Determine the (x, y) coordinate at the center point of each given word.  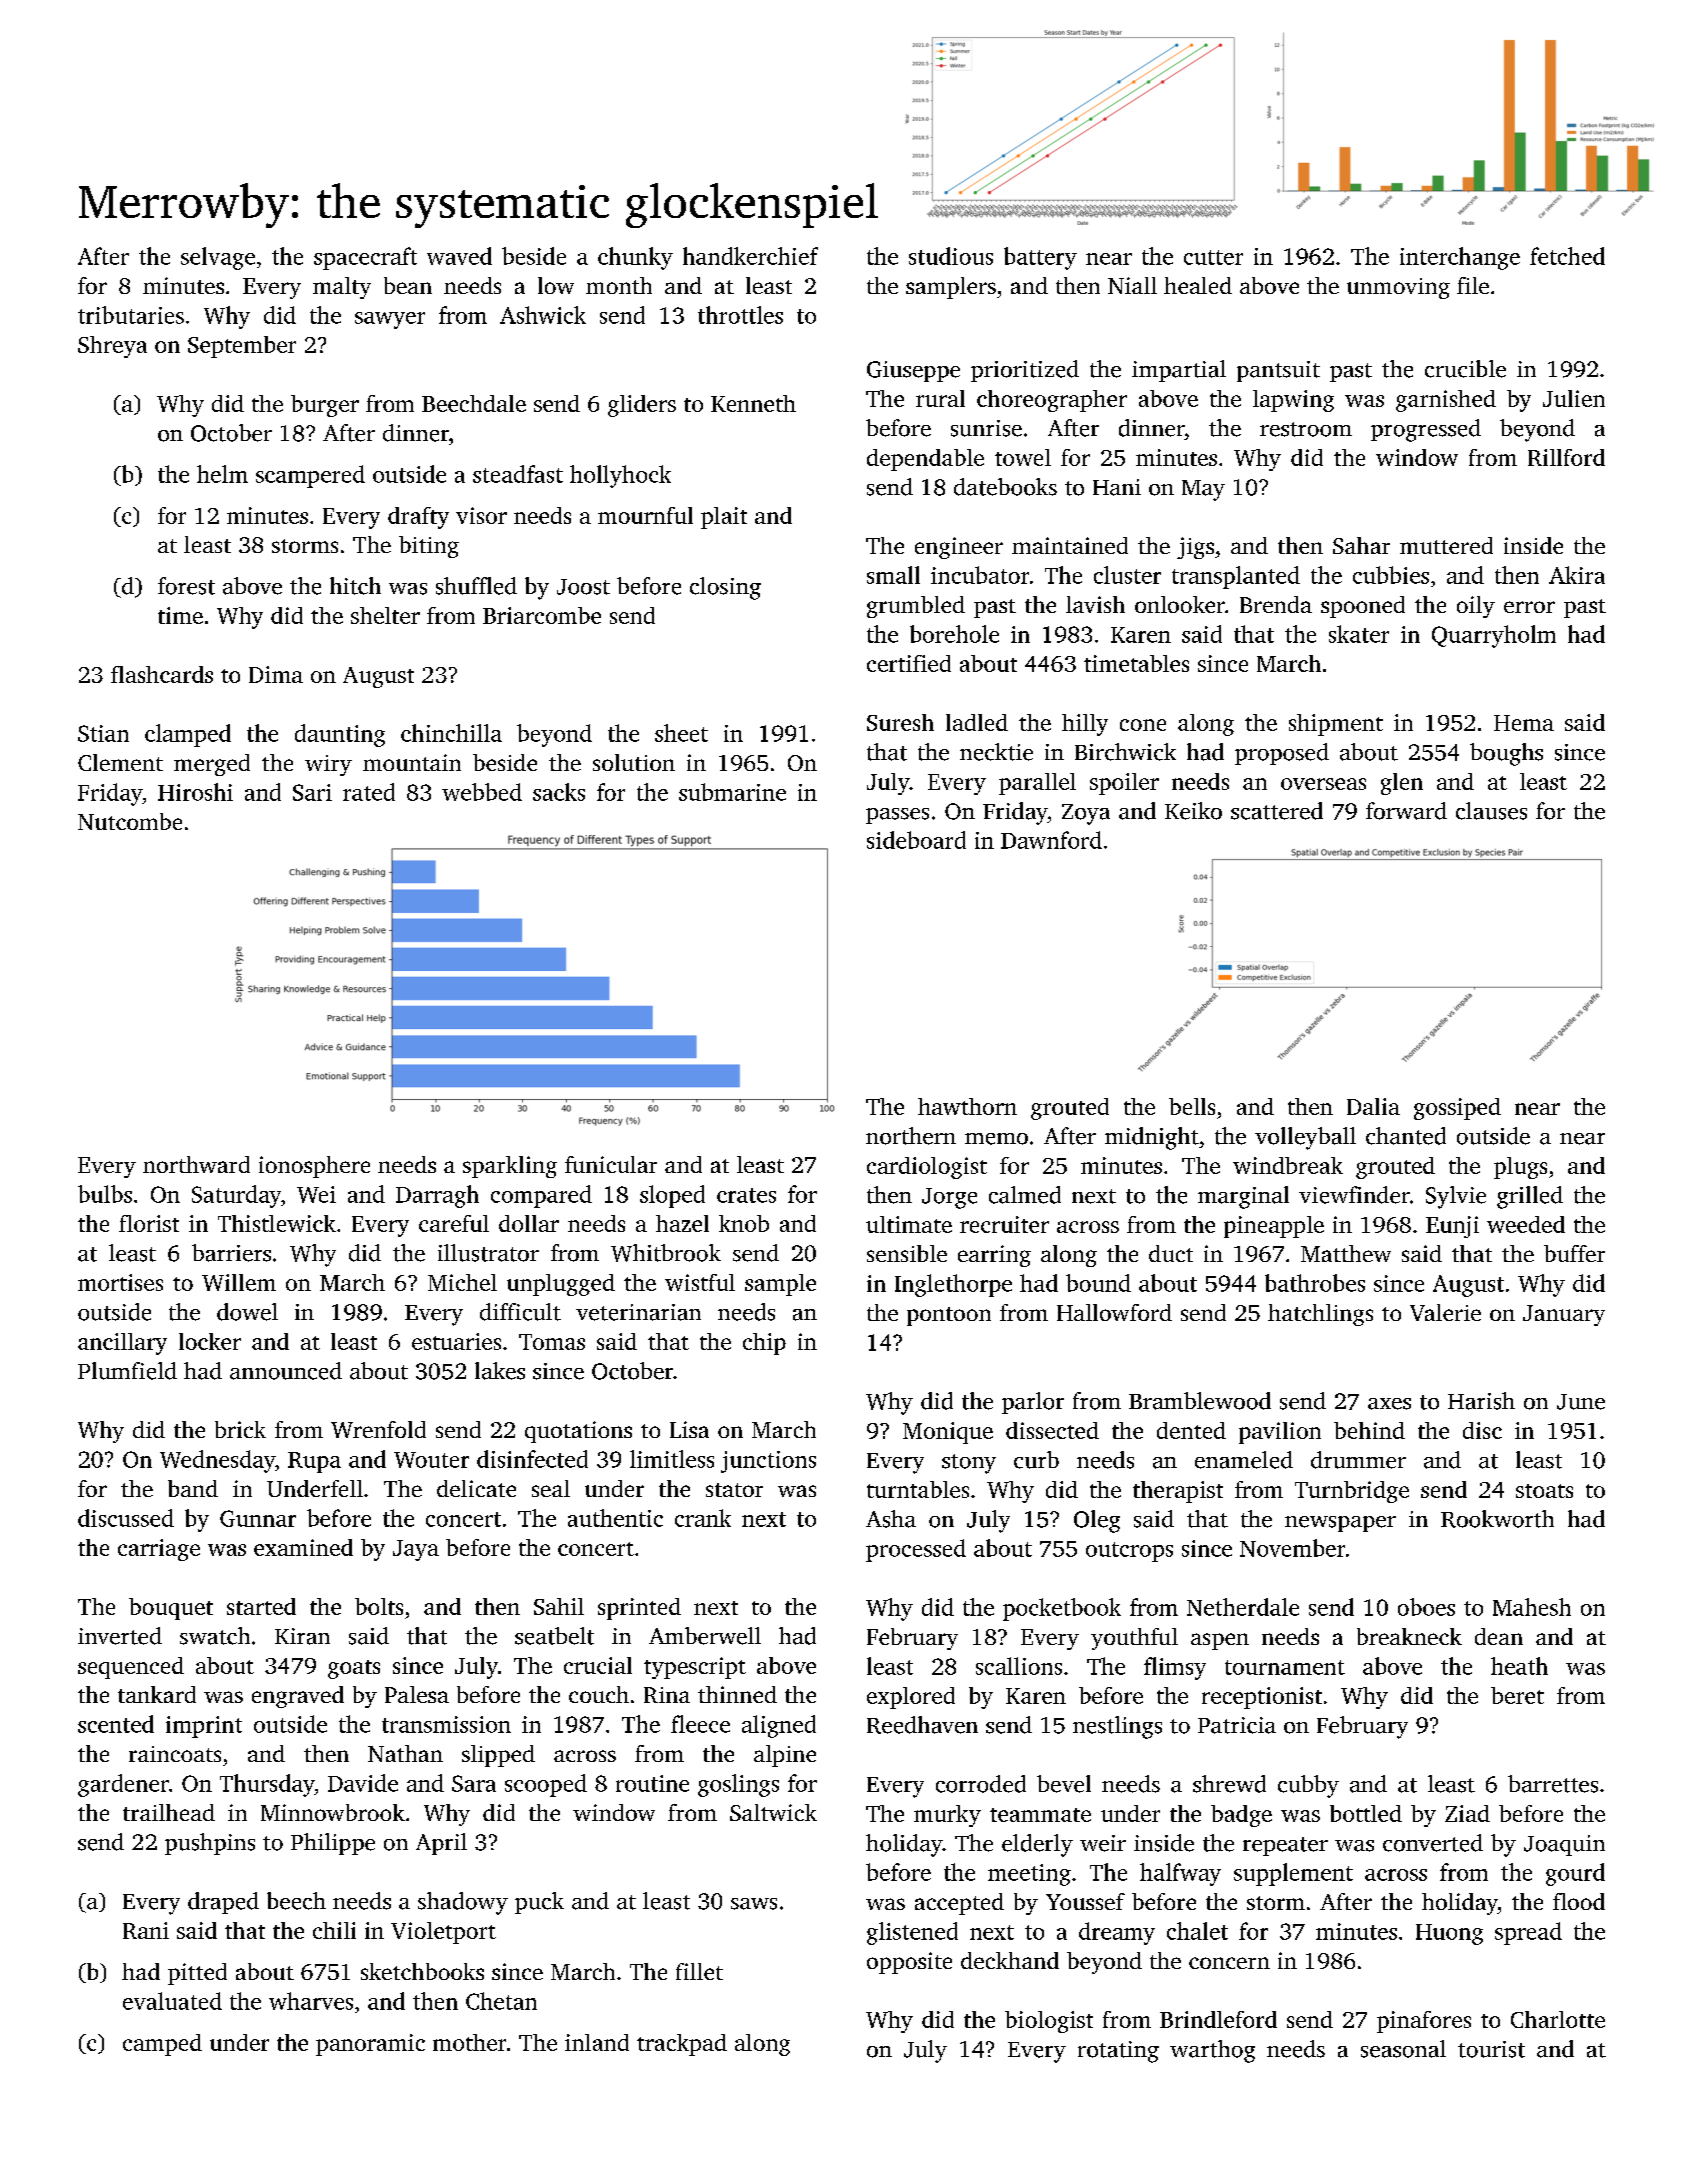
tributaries (131, 315)
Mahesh (1532, 1607)
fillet (699, 1971)
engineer (959, 548)
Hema (1524, 723)
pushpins (210, 1844)
